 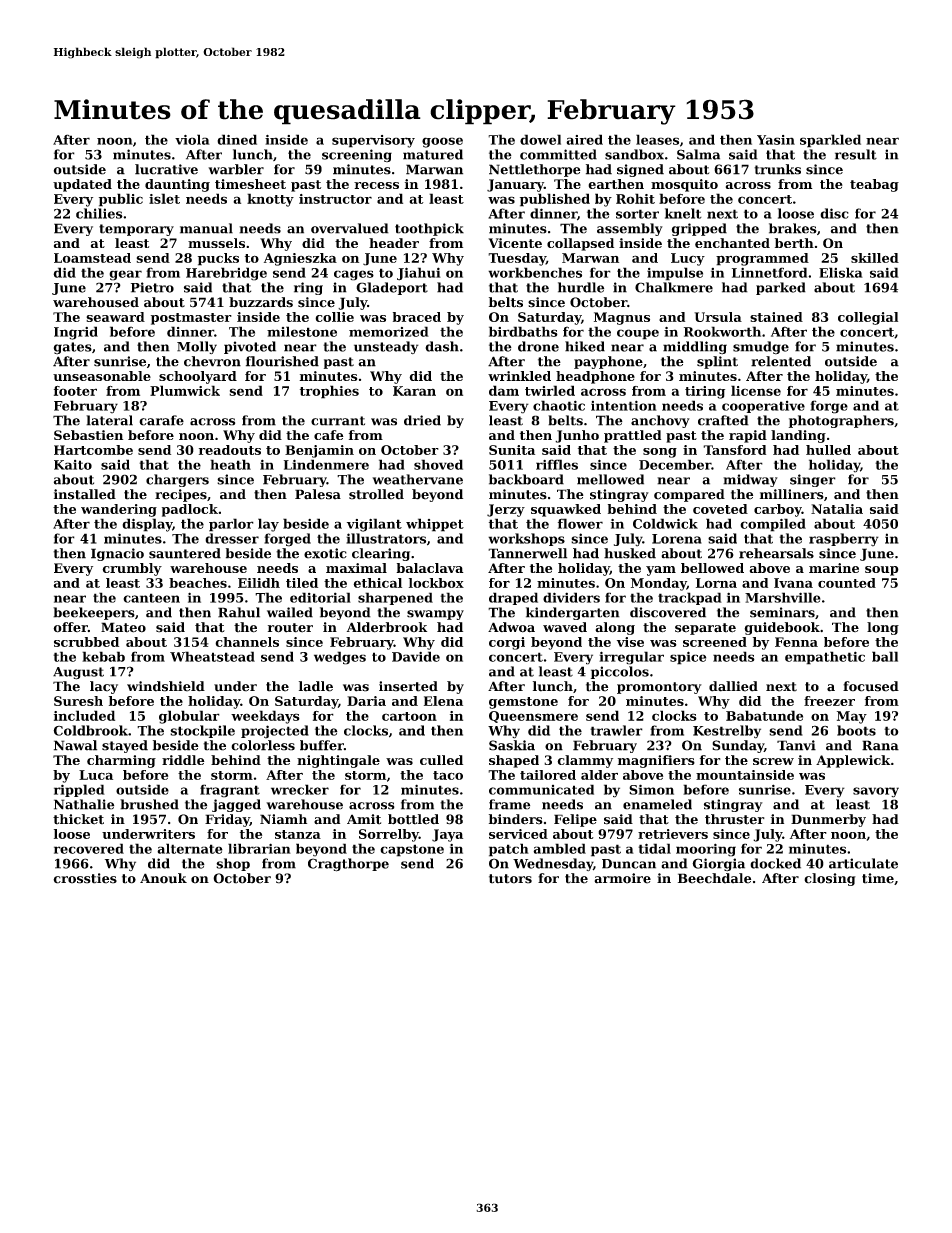 I want to click on updated, so click(x=82, y=185).
